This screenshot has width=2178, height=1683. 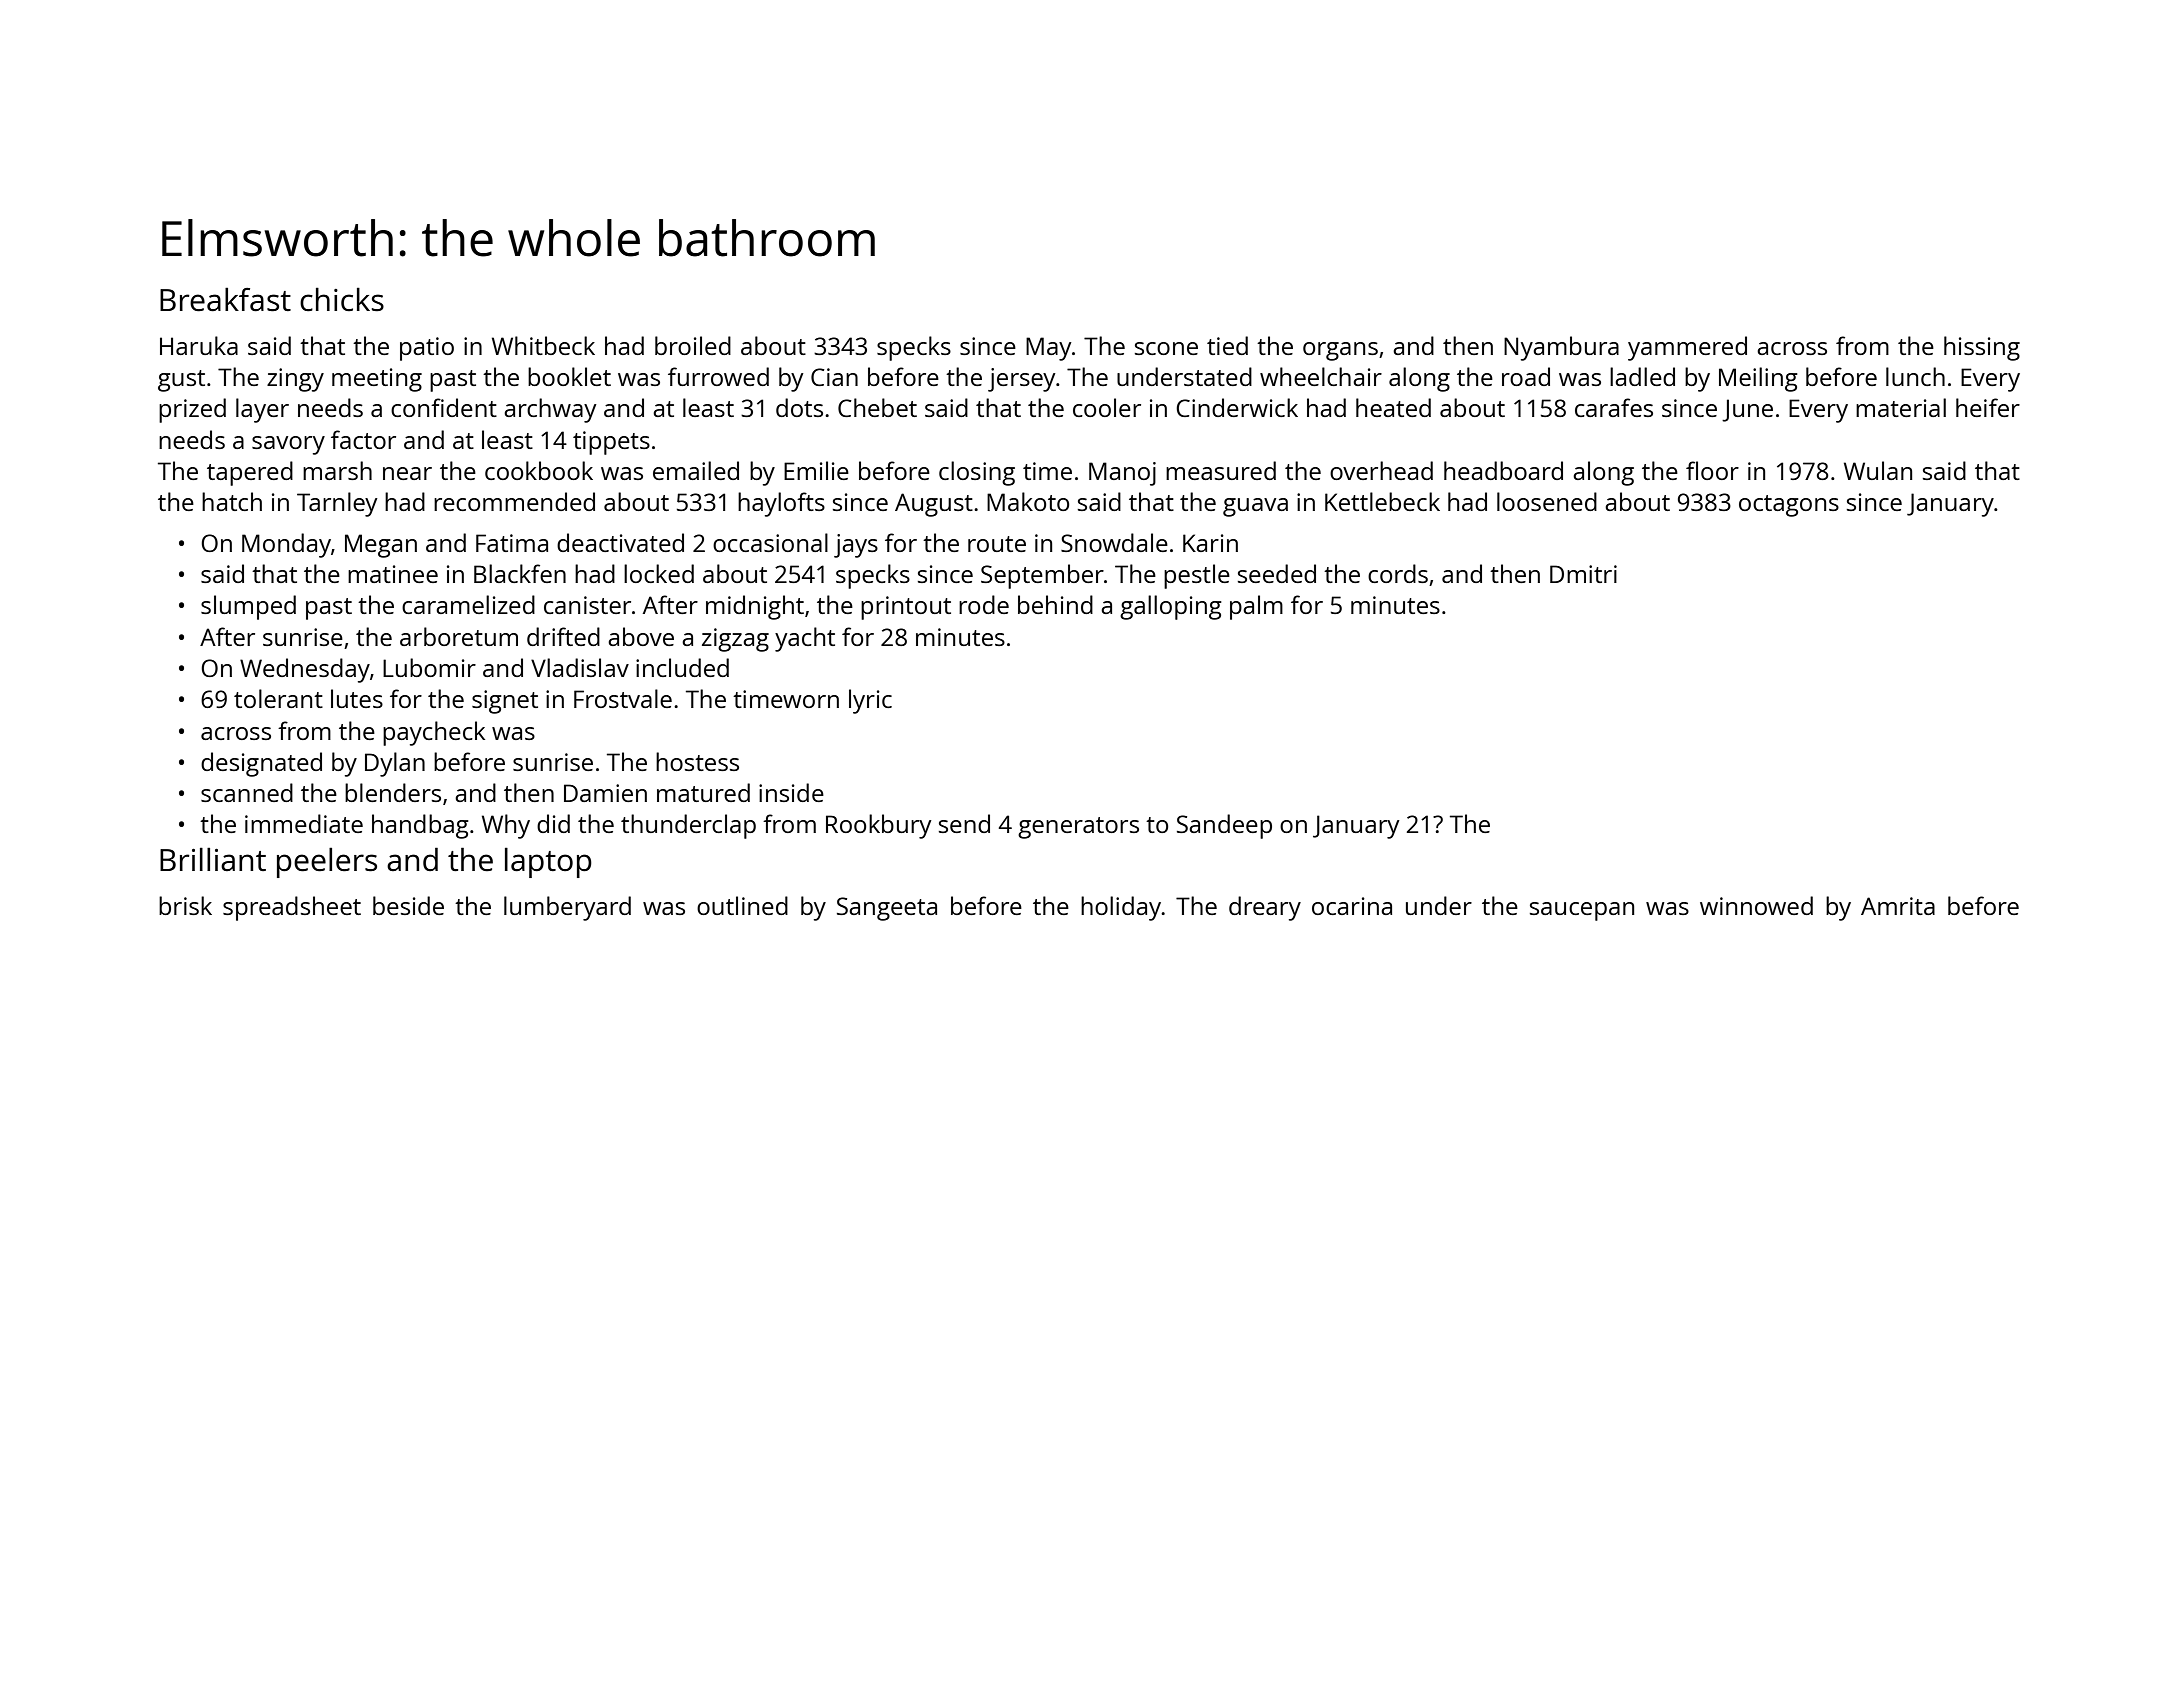 I want to click on Sandeep, so click(x=1224, y=826).
